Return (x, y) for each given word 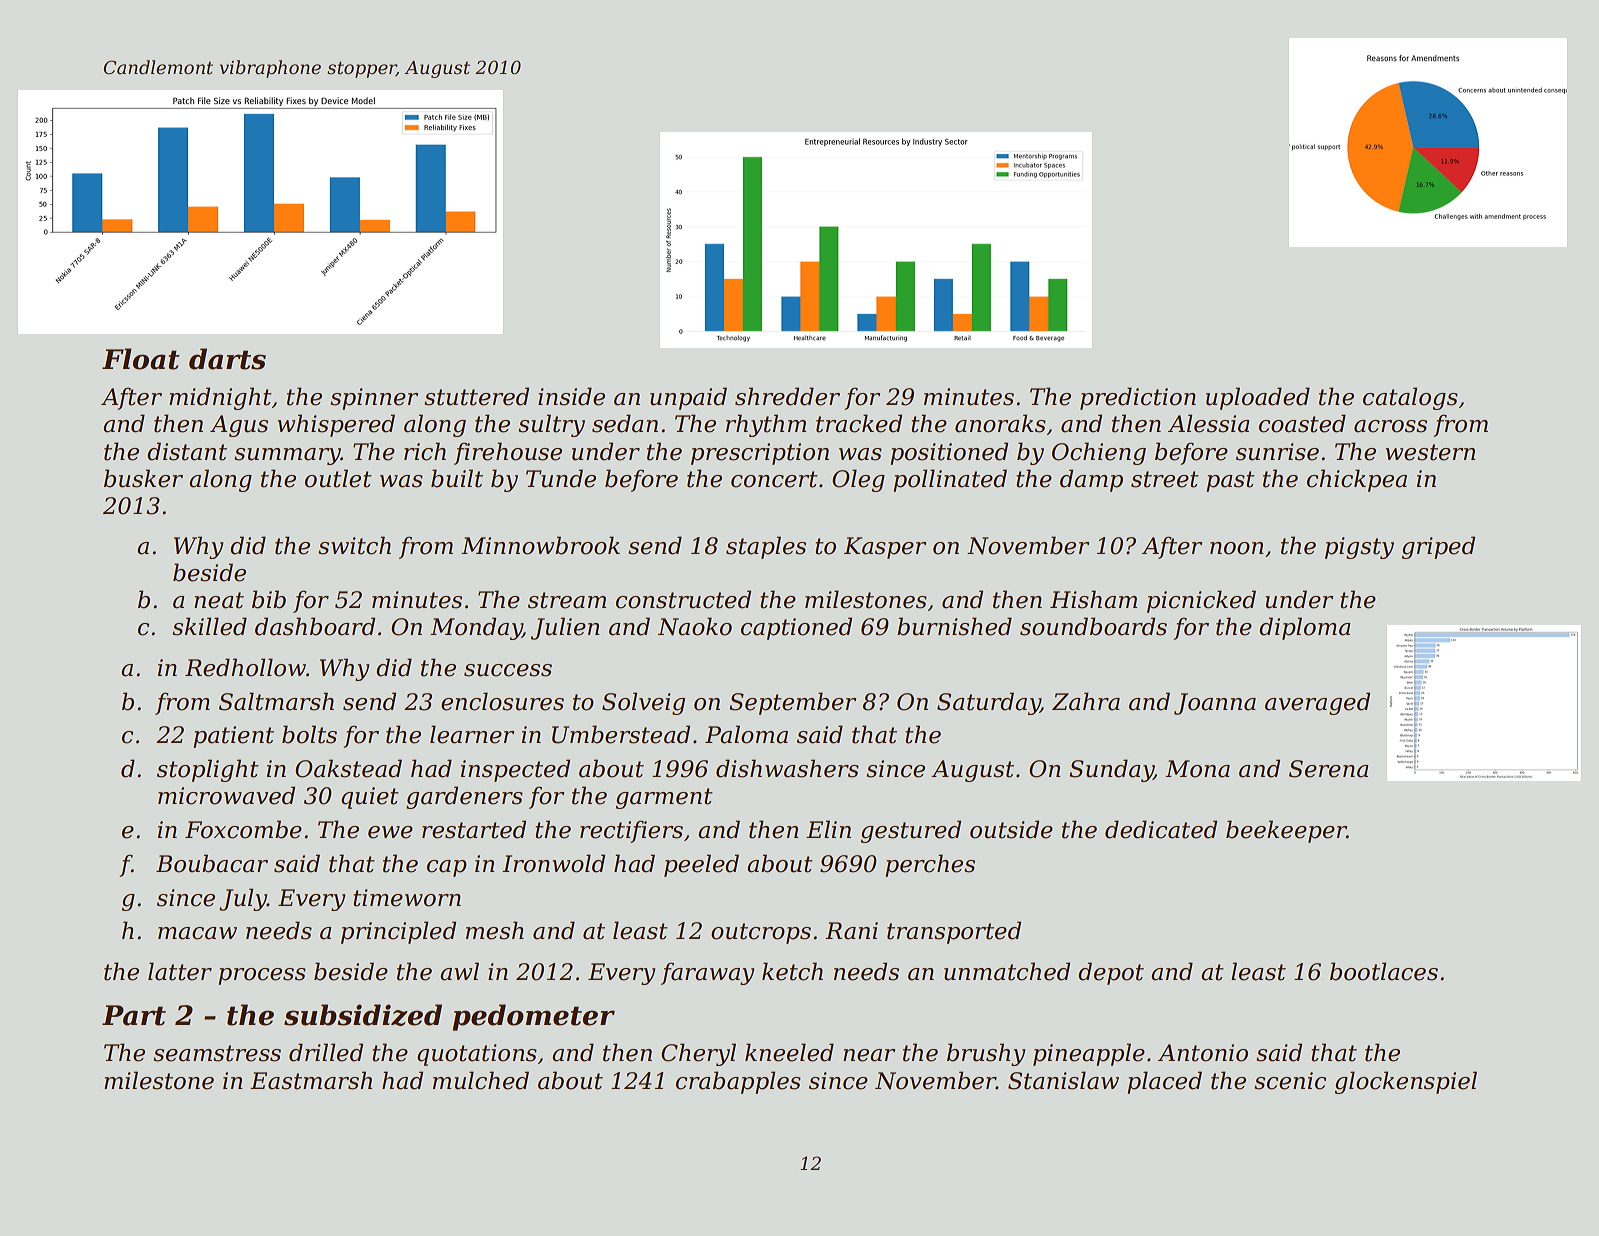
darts (227, 359)
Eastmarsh (311, 1080)
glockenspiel (1406, 1082)
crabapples (738, 1082)
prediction (1138, 398)
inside (571, 396)
